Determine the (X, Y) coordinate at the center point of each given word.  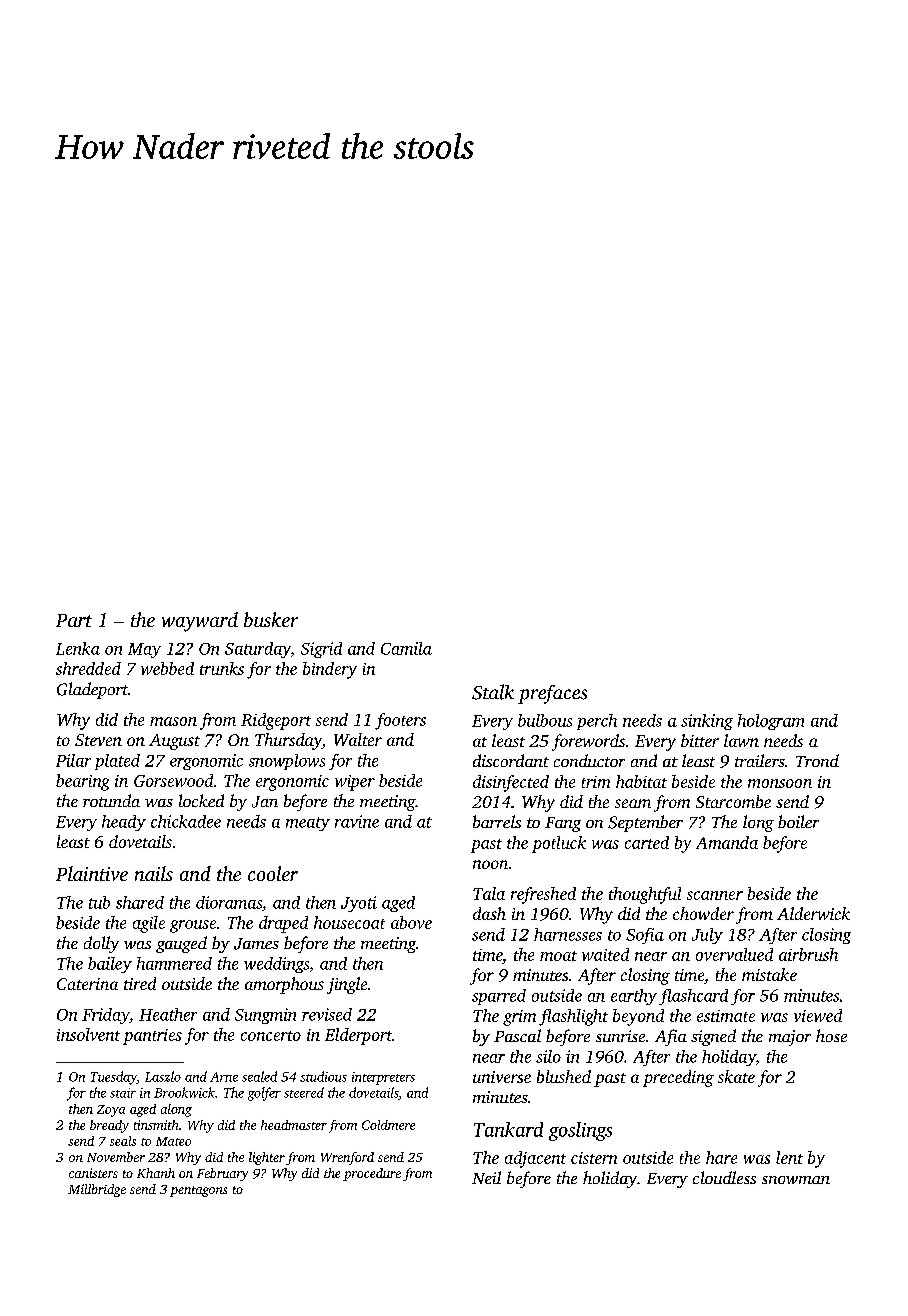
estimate (726, 1016)
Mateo (173, 1141)
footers (400, 721)
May (144, 650)
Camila (406, 648)
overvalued (734, 954)
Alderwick (813, 913)
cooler (273, 873)
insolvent (88, 1034)
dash (489, 913)
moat (558, 956)
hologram (771, 722)
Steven (98, 740)
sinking (707, 722)
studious (323, 1076)
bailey (110, 965)
